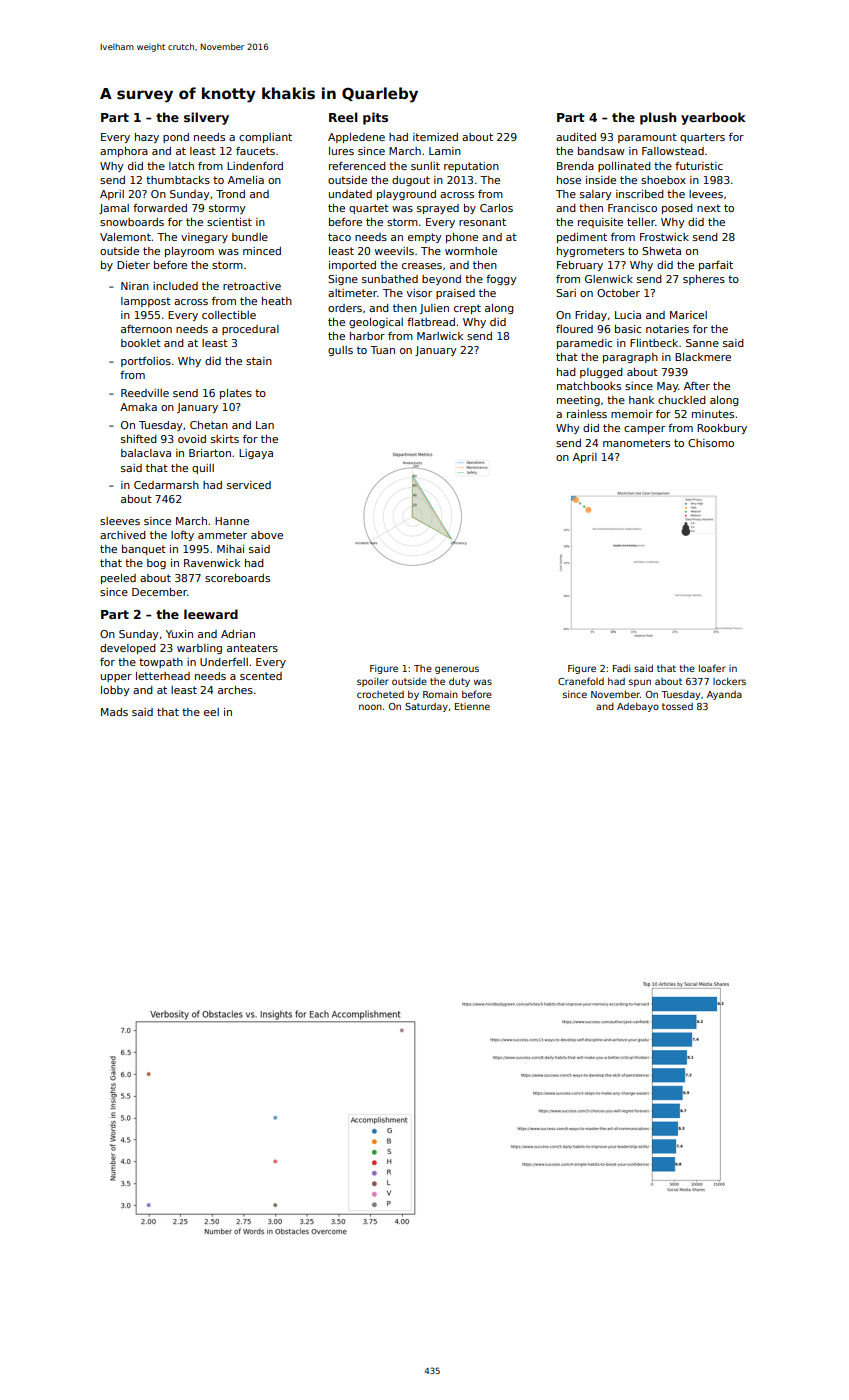  What do you see at coordinates (636, 443) in the screenshot?
I see `manometers` at bounding box center [636, 443].
